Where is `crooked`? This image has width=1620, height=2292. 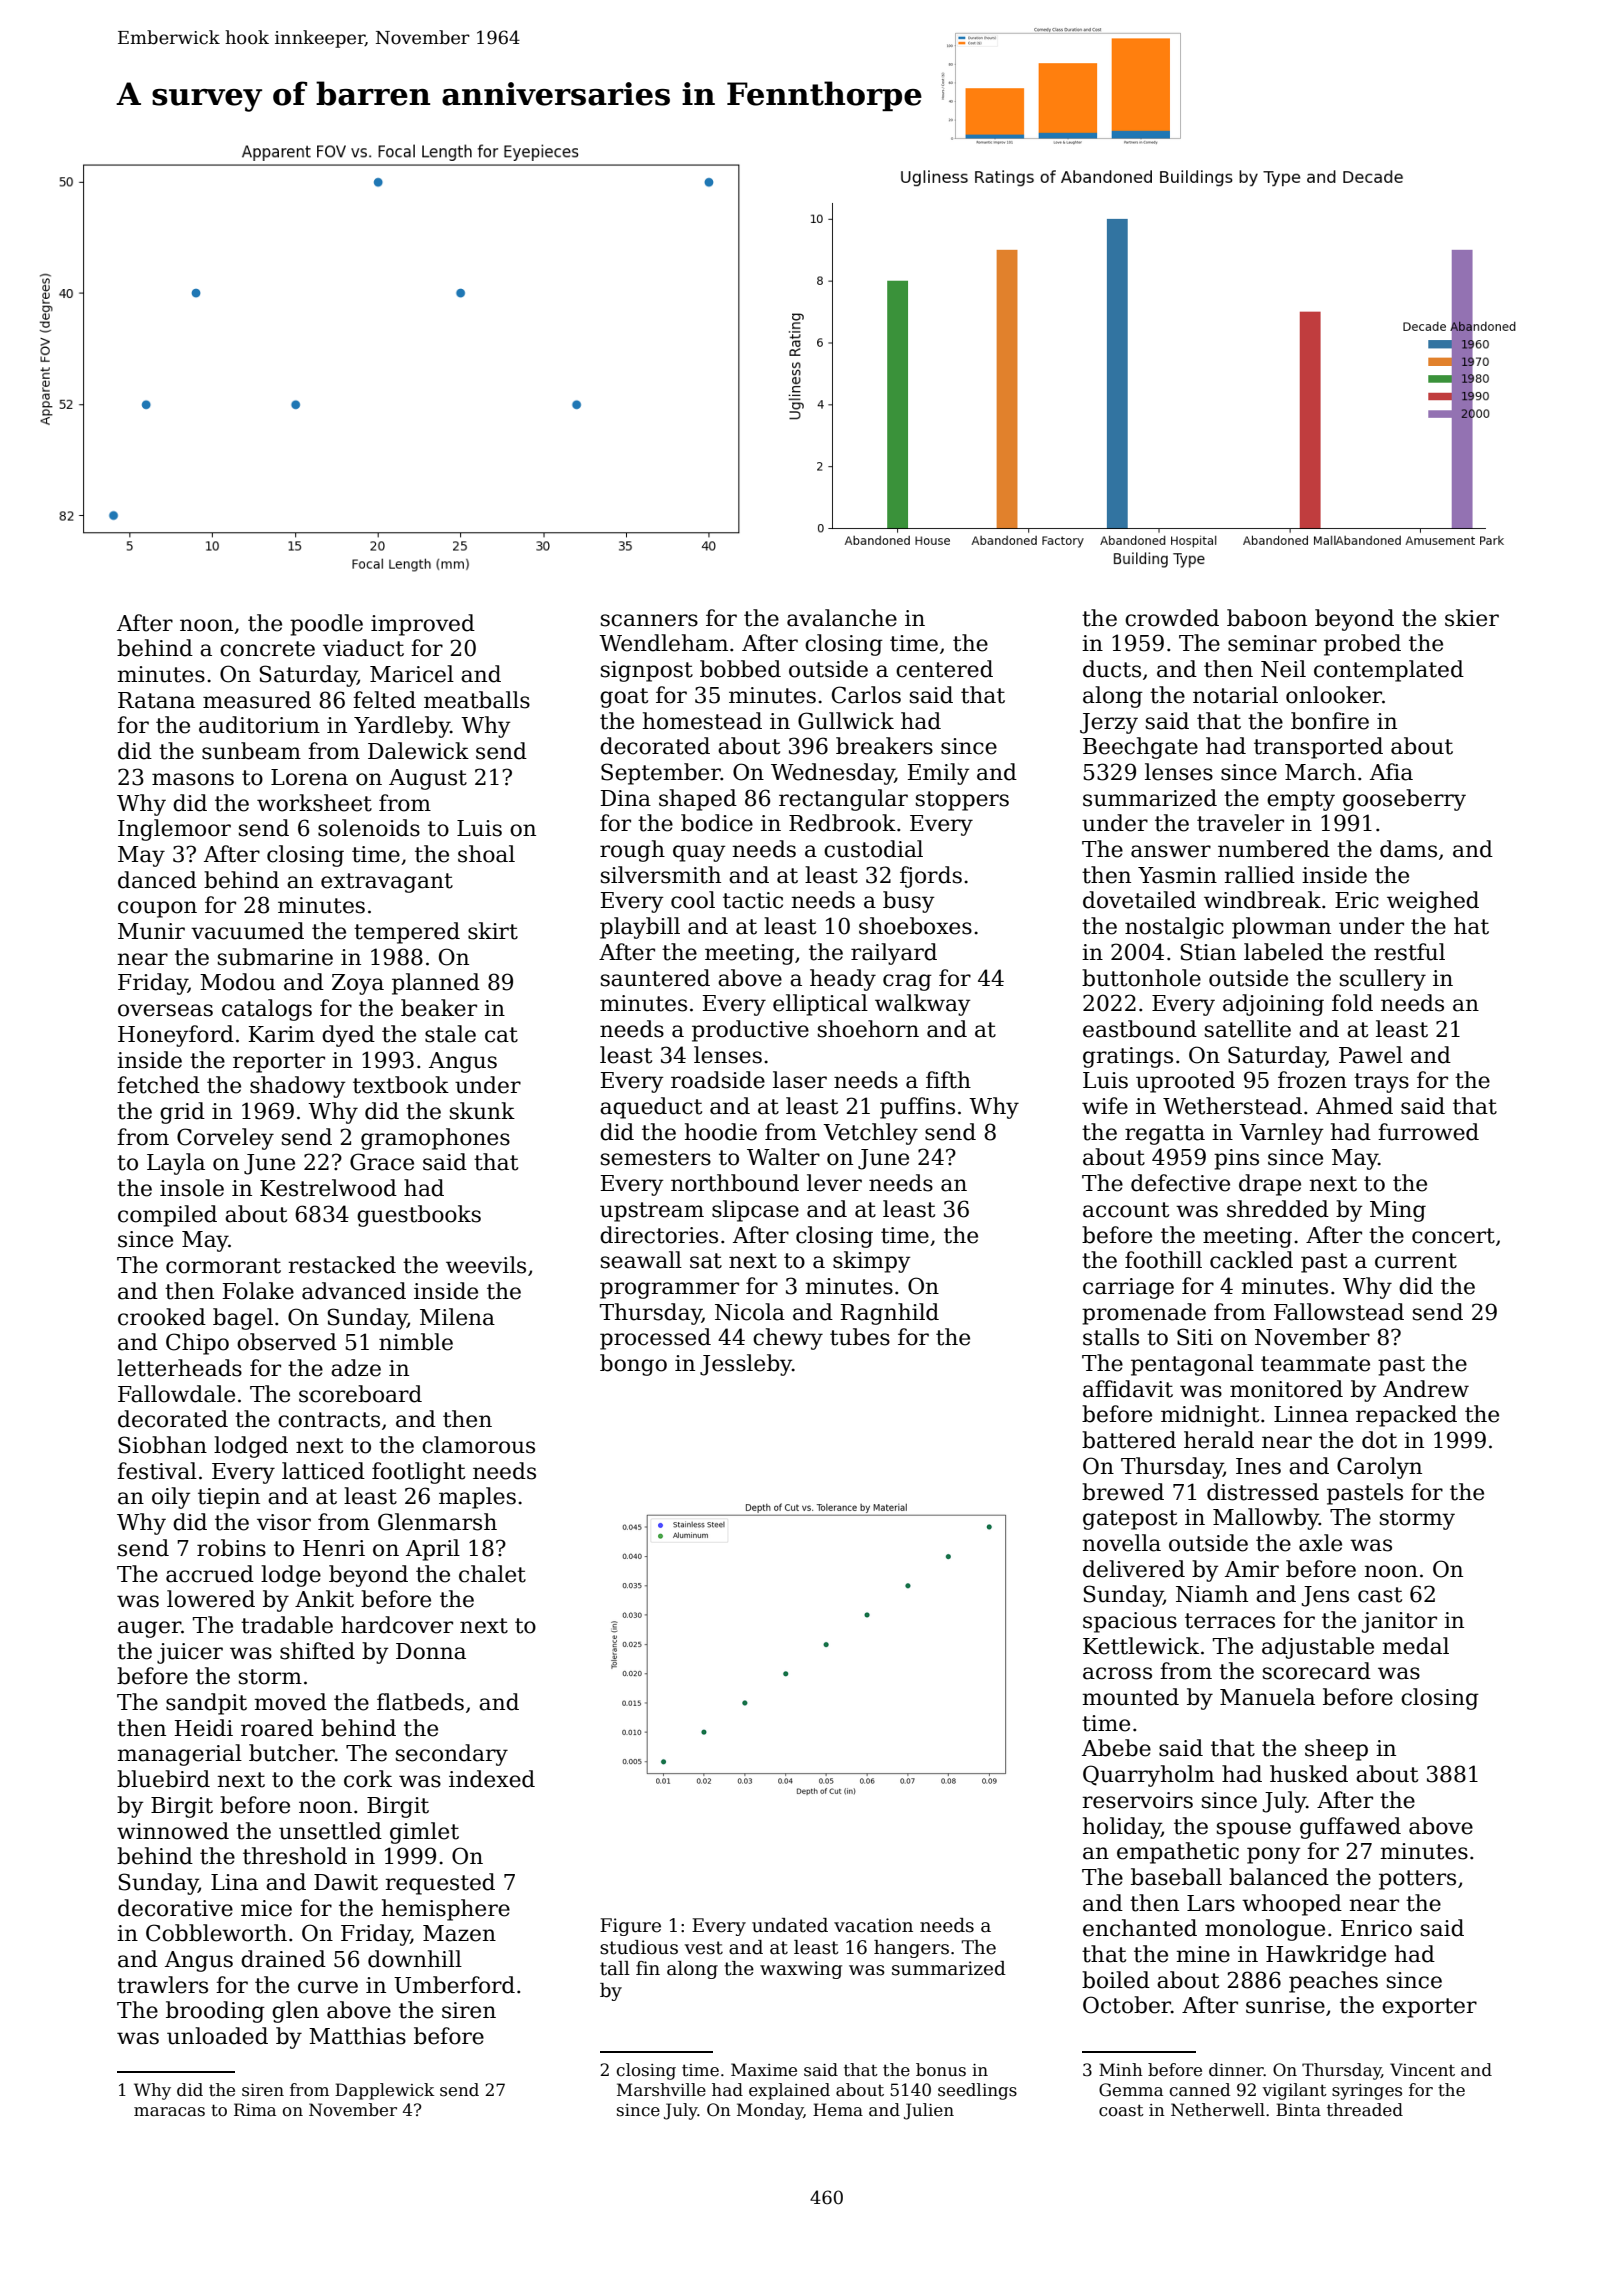
crooked is located at coordinates (162, 1317).
